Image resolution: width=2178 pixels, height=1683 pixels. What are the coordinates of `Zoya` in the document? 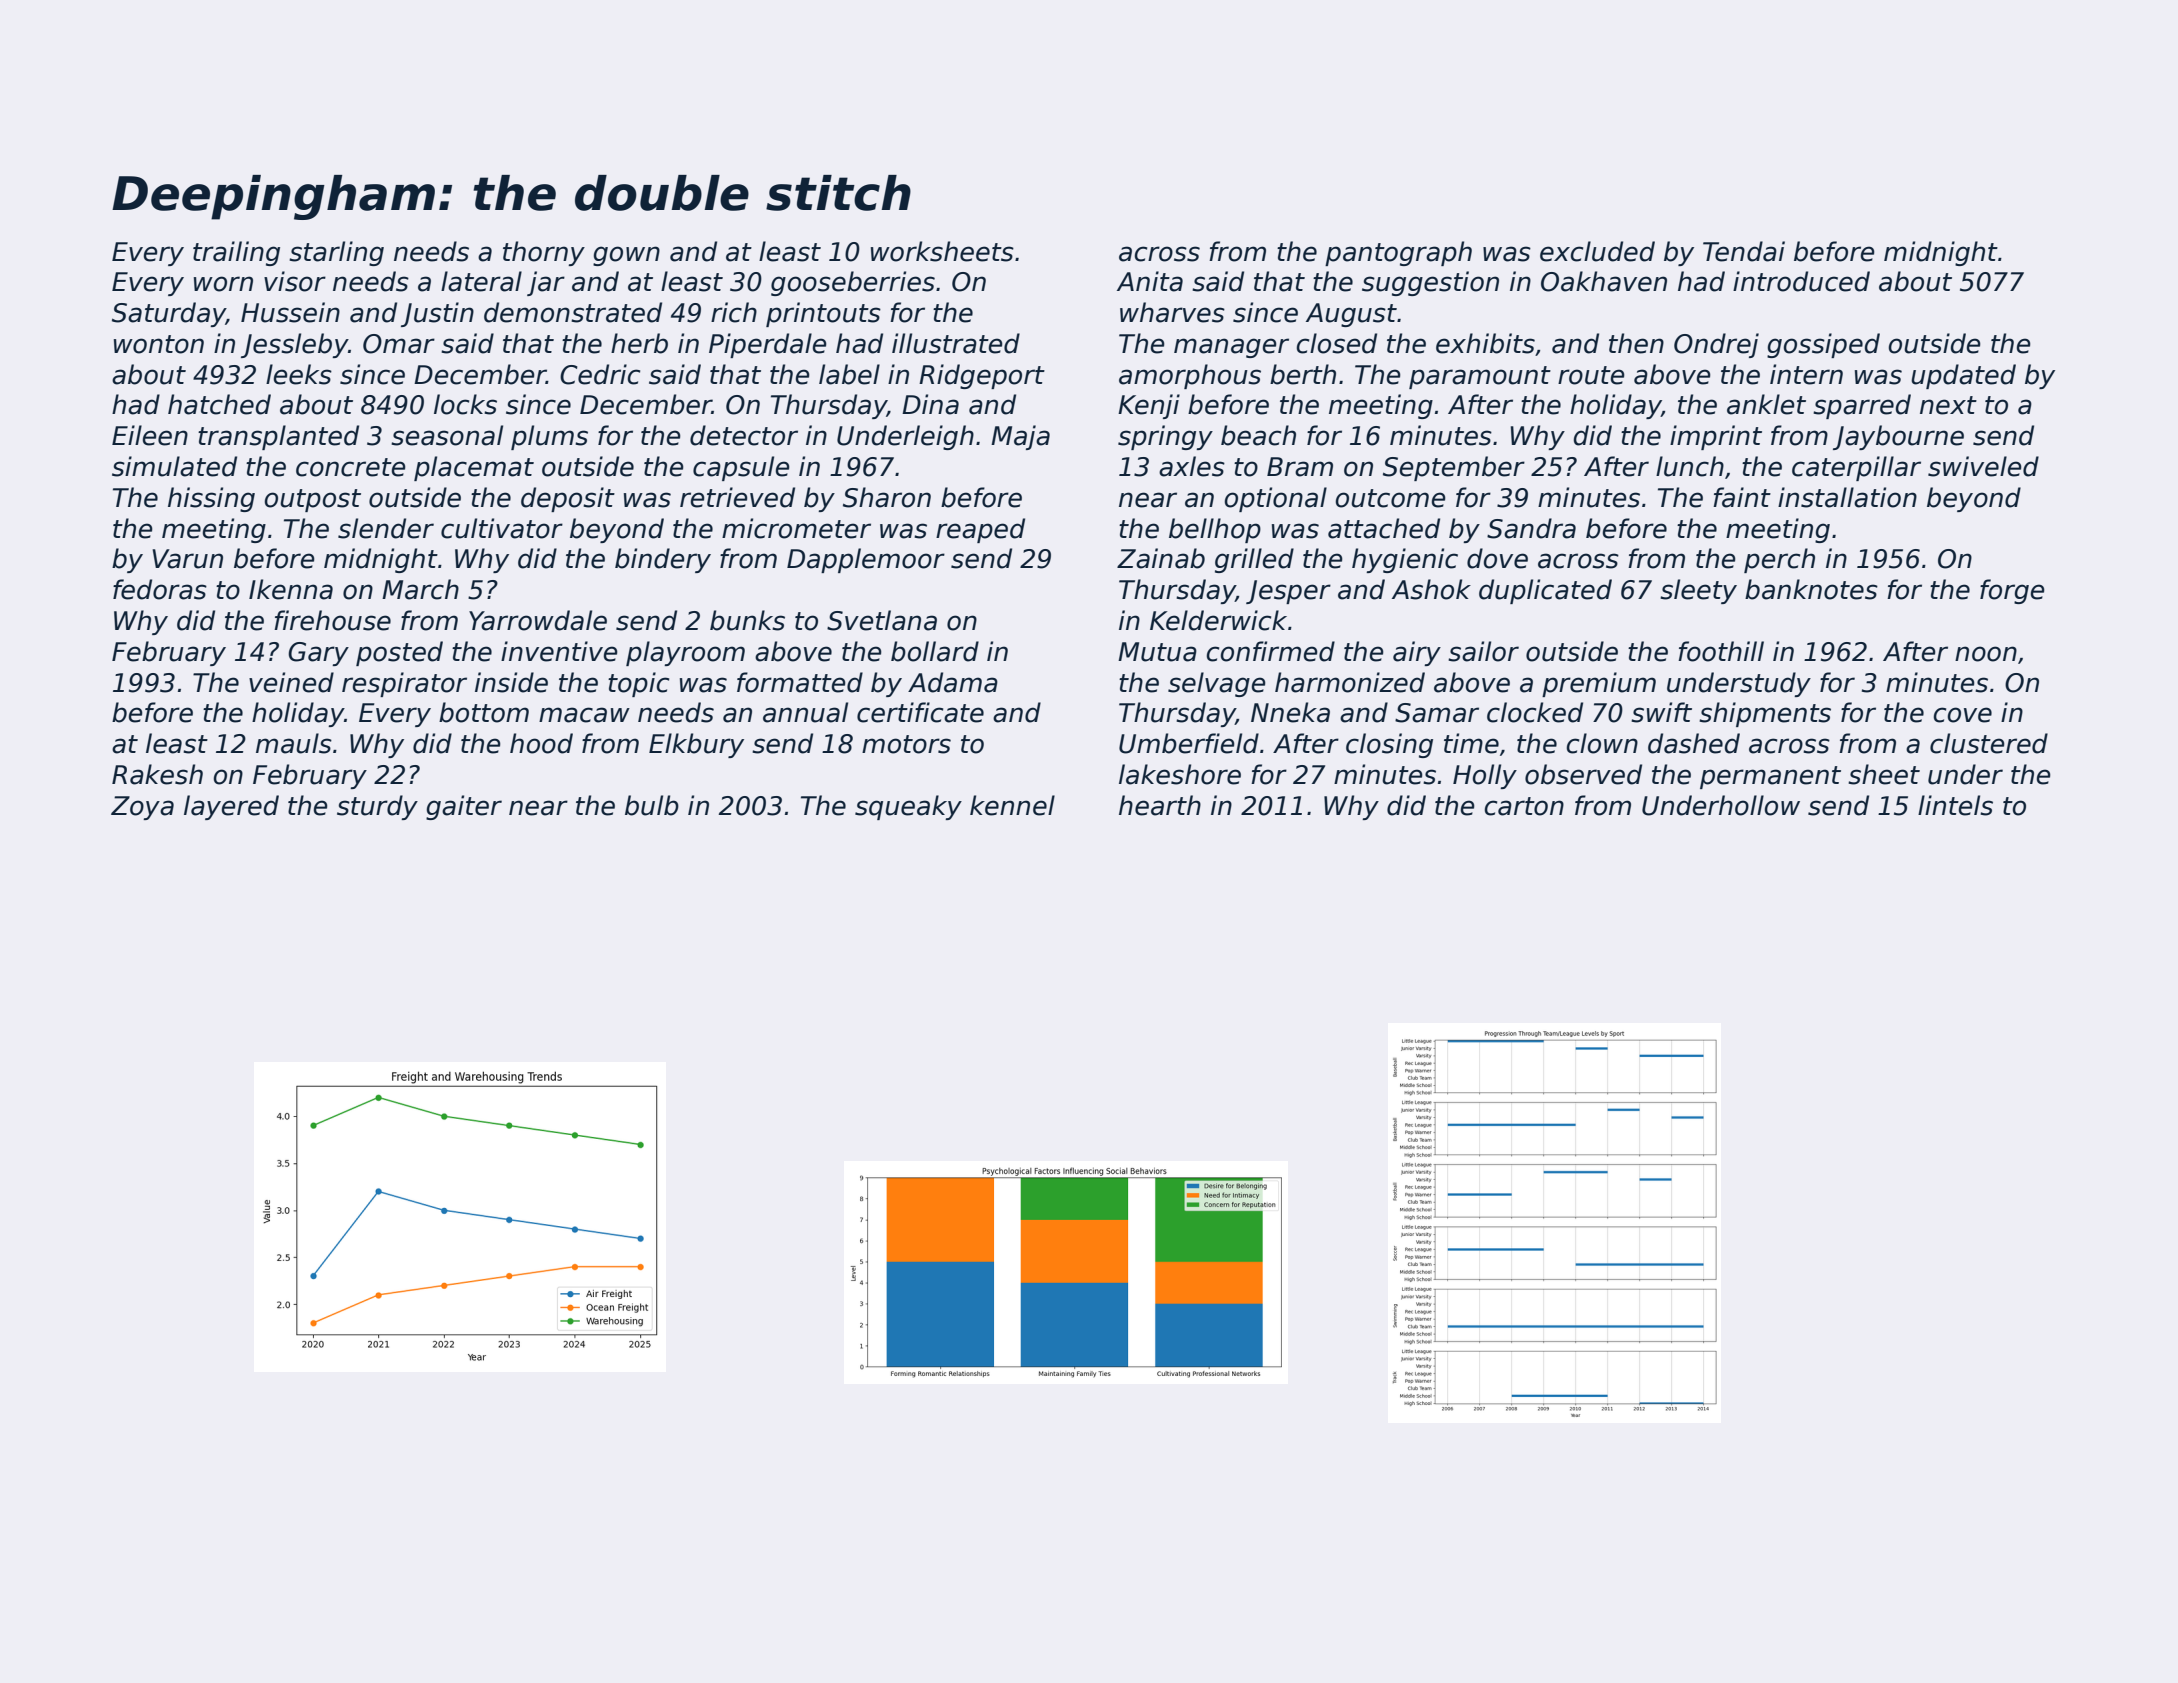 It's located at (142, 808).
